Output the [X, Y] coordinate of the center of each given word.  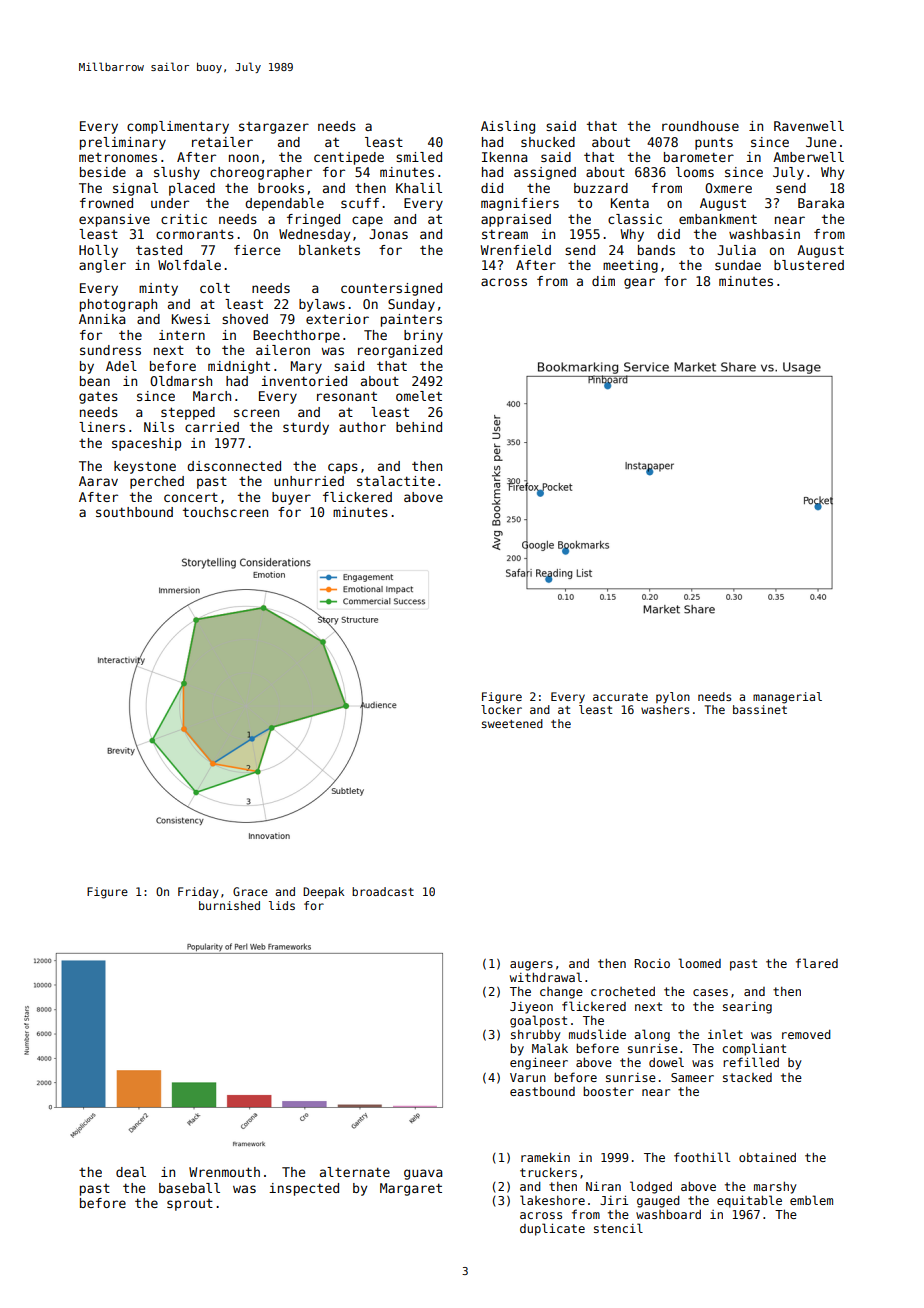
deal [131, 1172]
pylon [673, 698]
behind [419, 427]
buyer [291, 498]
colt [215, 288]
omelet [419, 396]
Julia [737, 250]
